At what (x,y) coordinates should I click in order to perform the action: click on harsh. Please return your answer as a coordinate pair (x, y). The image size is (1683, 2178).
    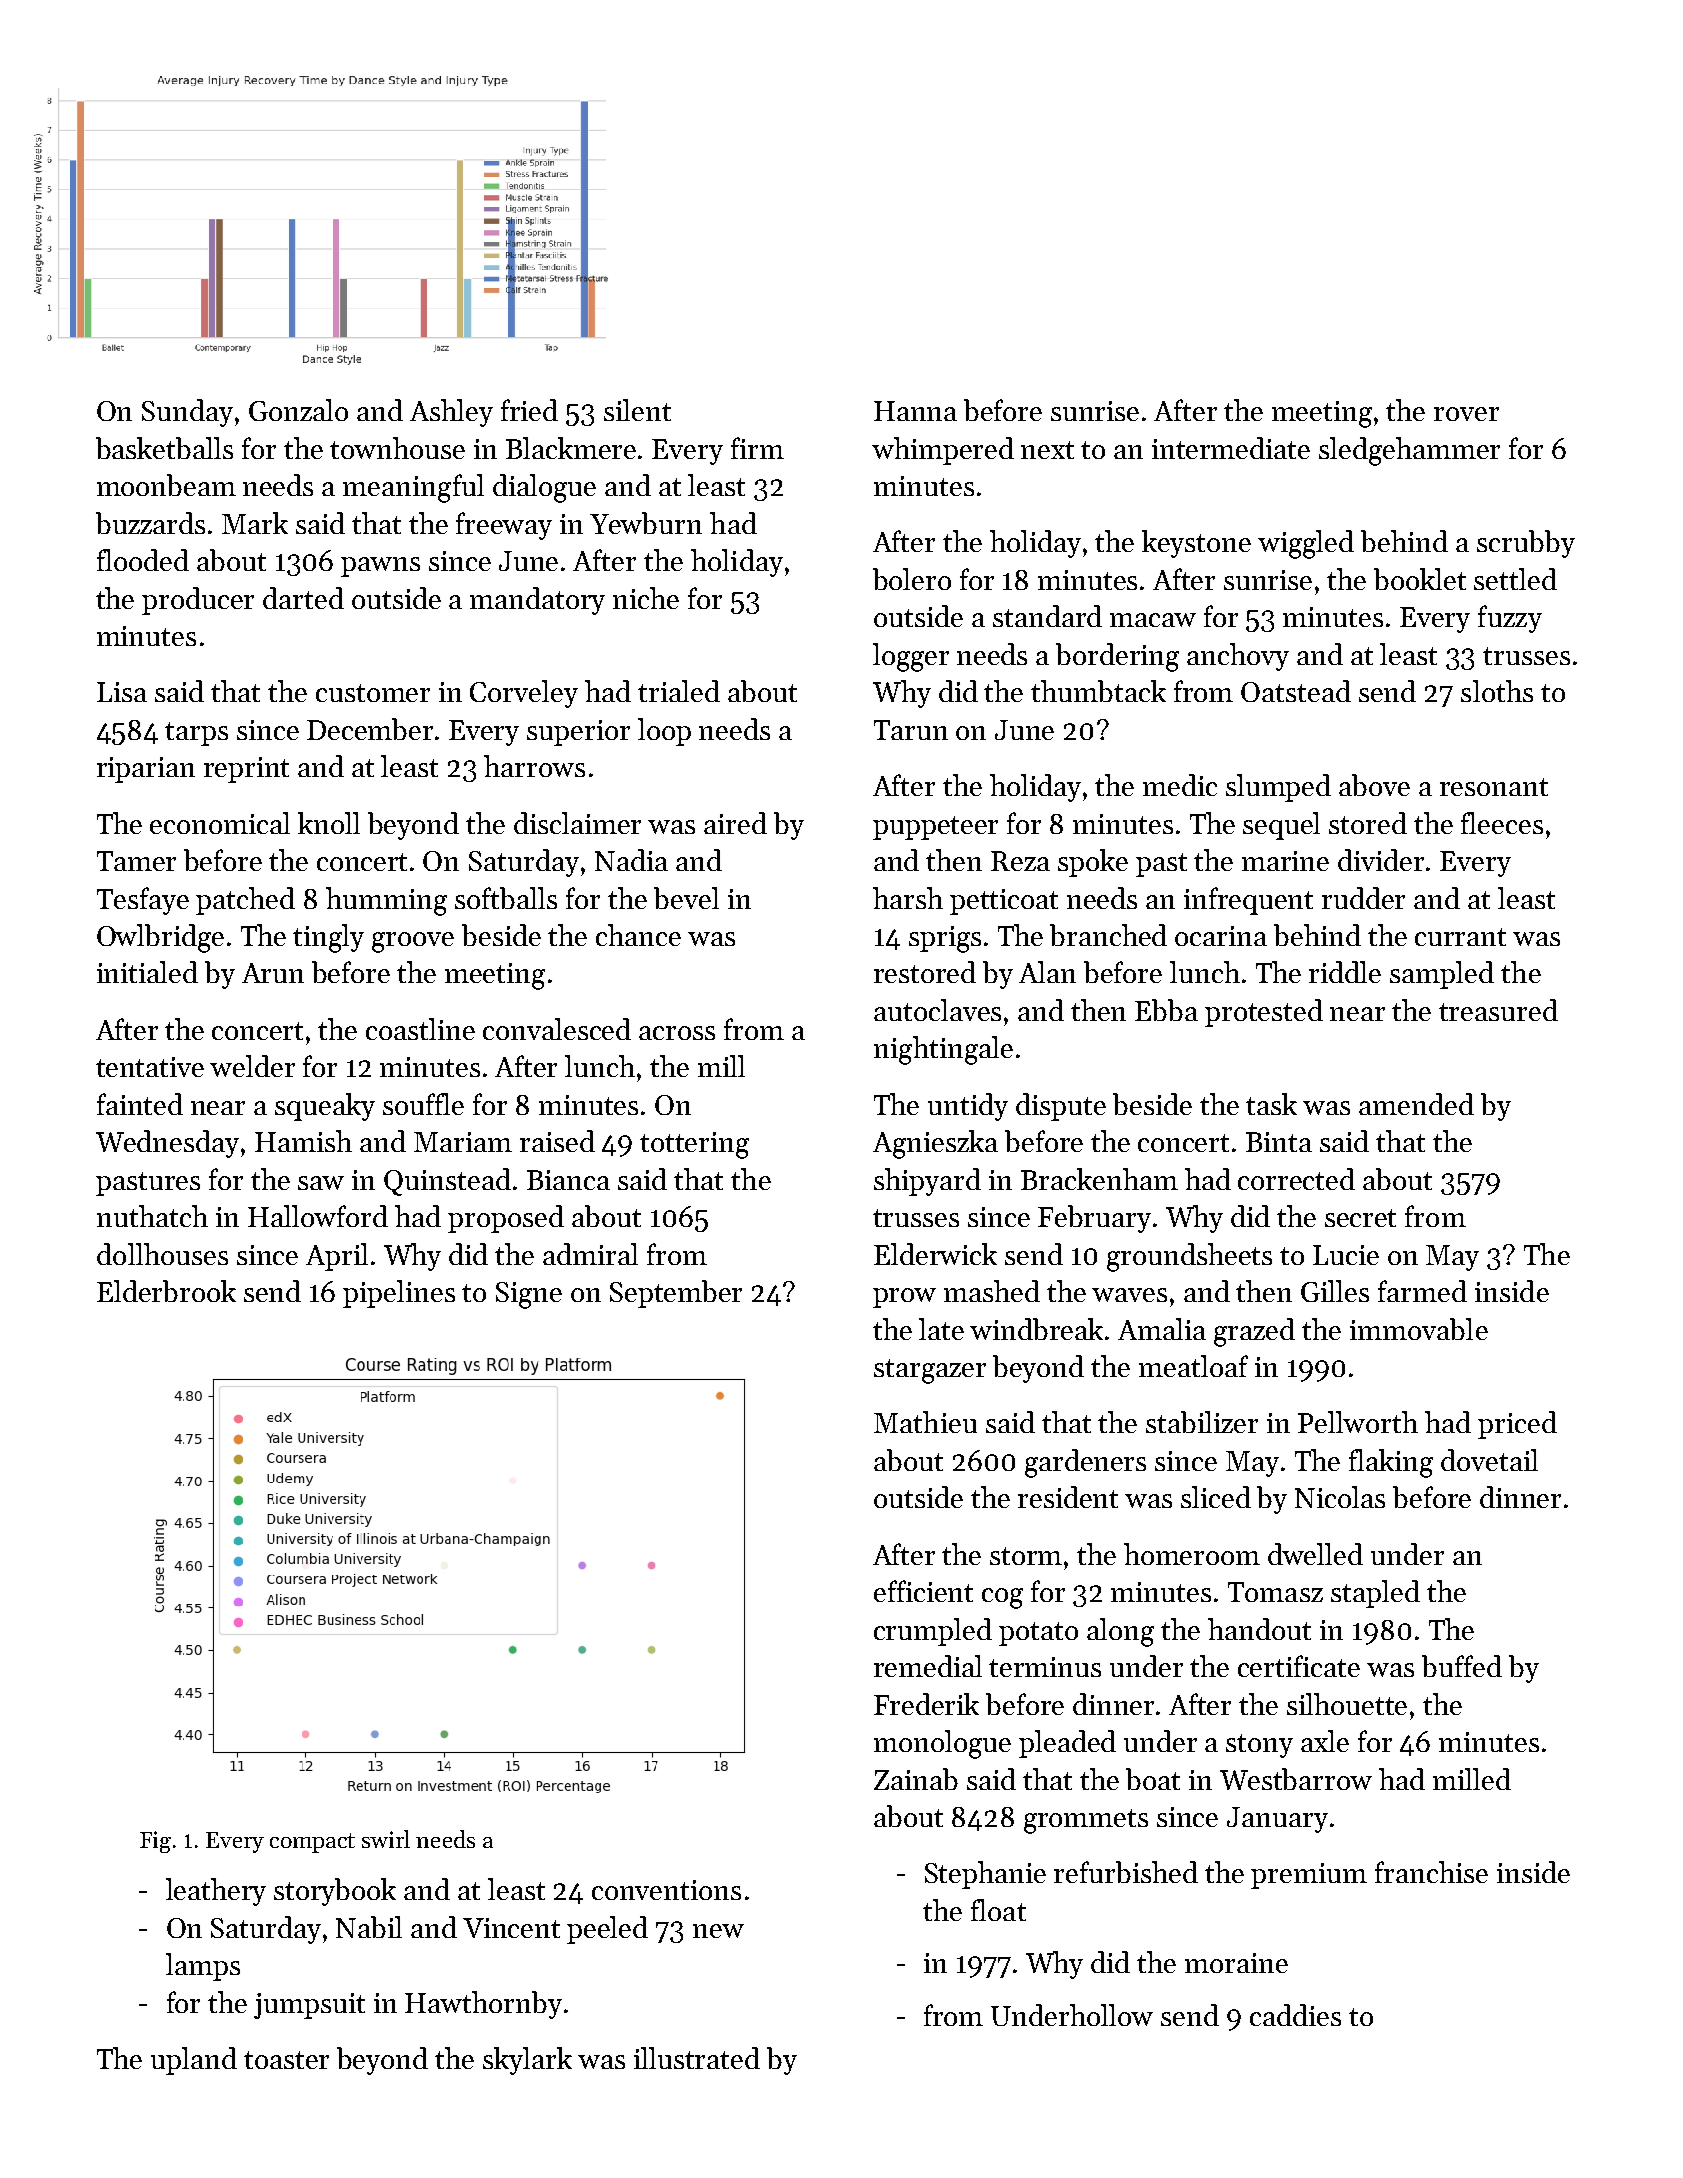
    Looking at the image, I should click on (908, 898).
